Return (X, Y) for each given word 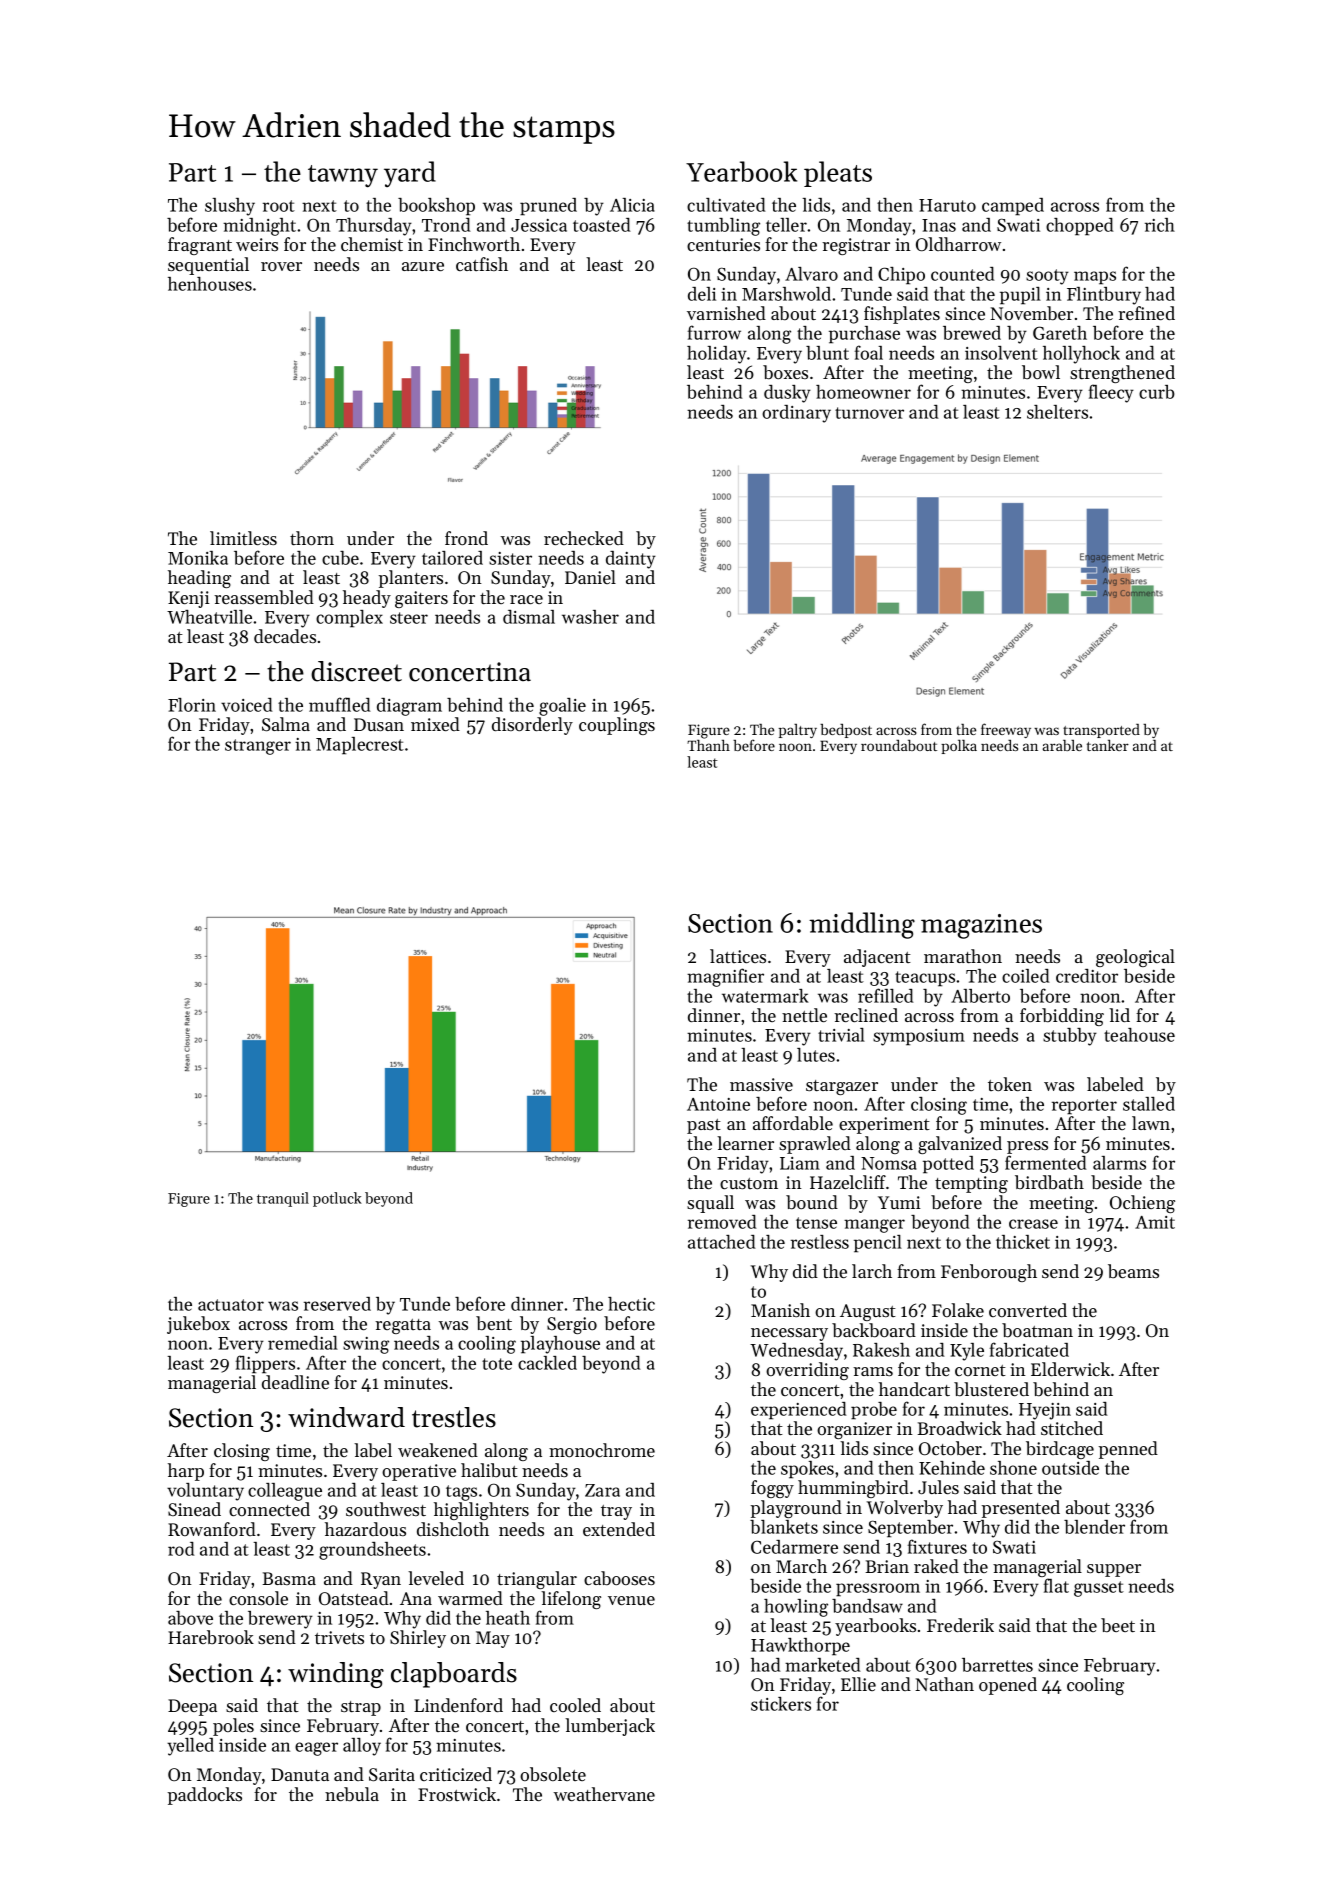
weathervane (604, 1794)
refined (1146, 313)
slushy (230, 207)
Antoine (718, 1104)
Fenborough (989, 1273)
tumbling (723, 227)
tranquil (283, 1199)
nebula (352, 1794)
